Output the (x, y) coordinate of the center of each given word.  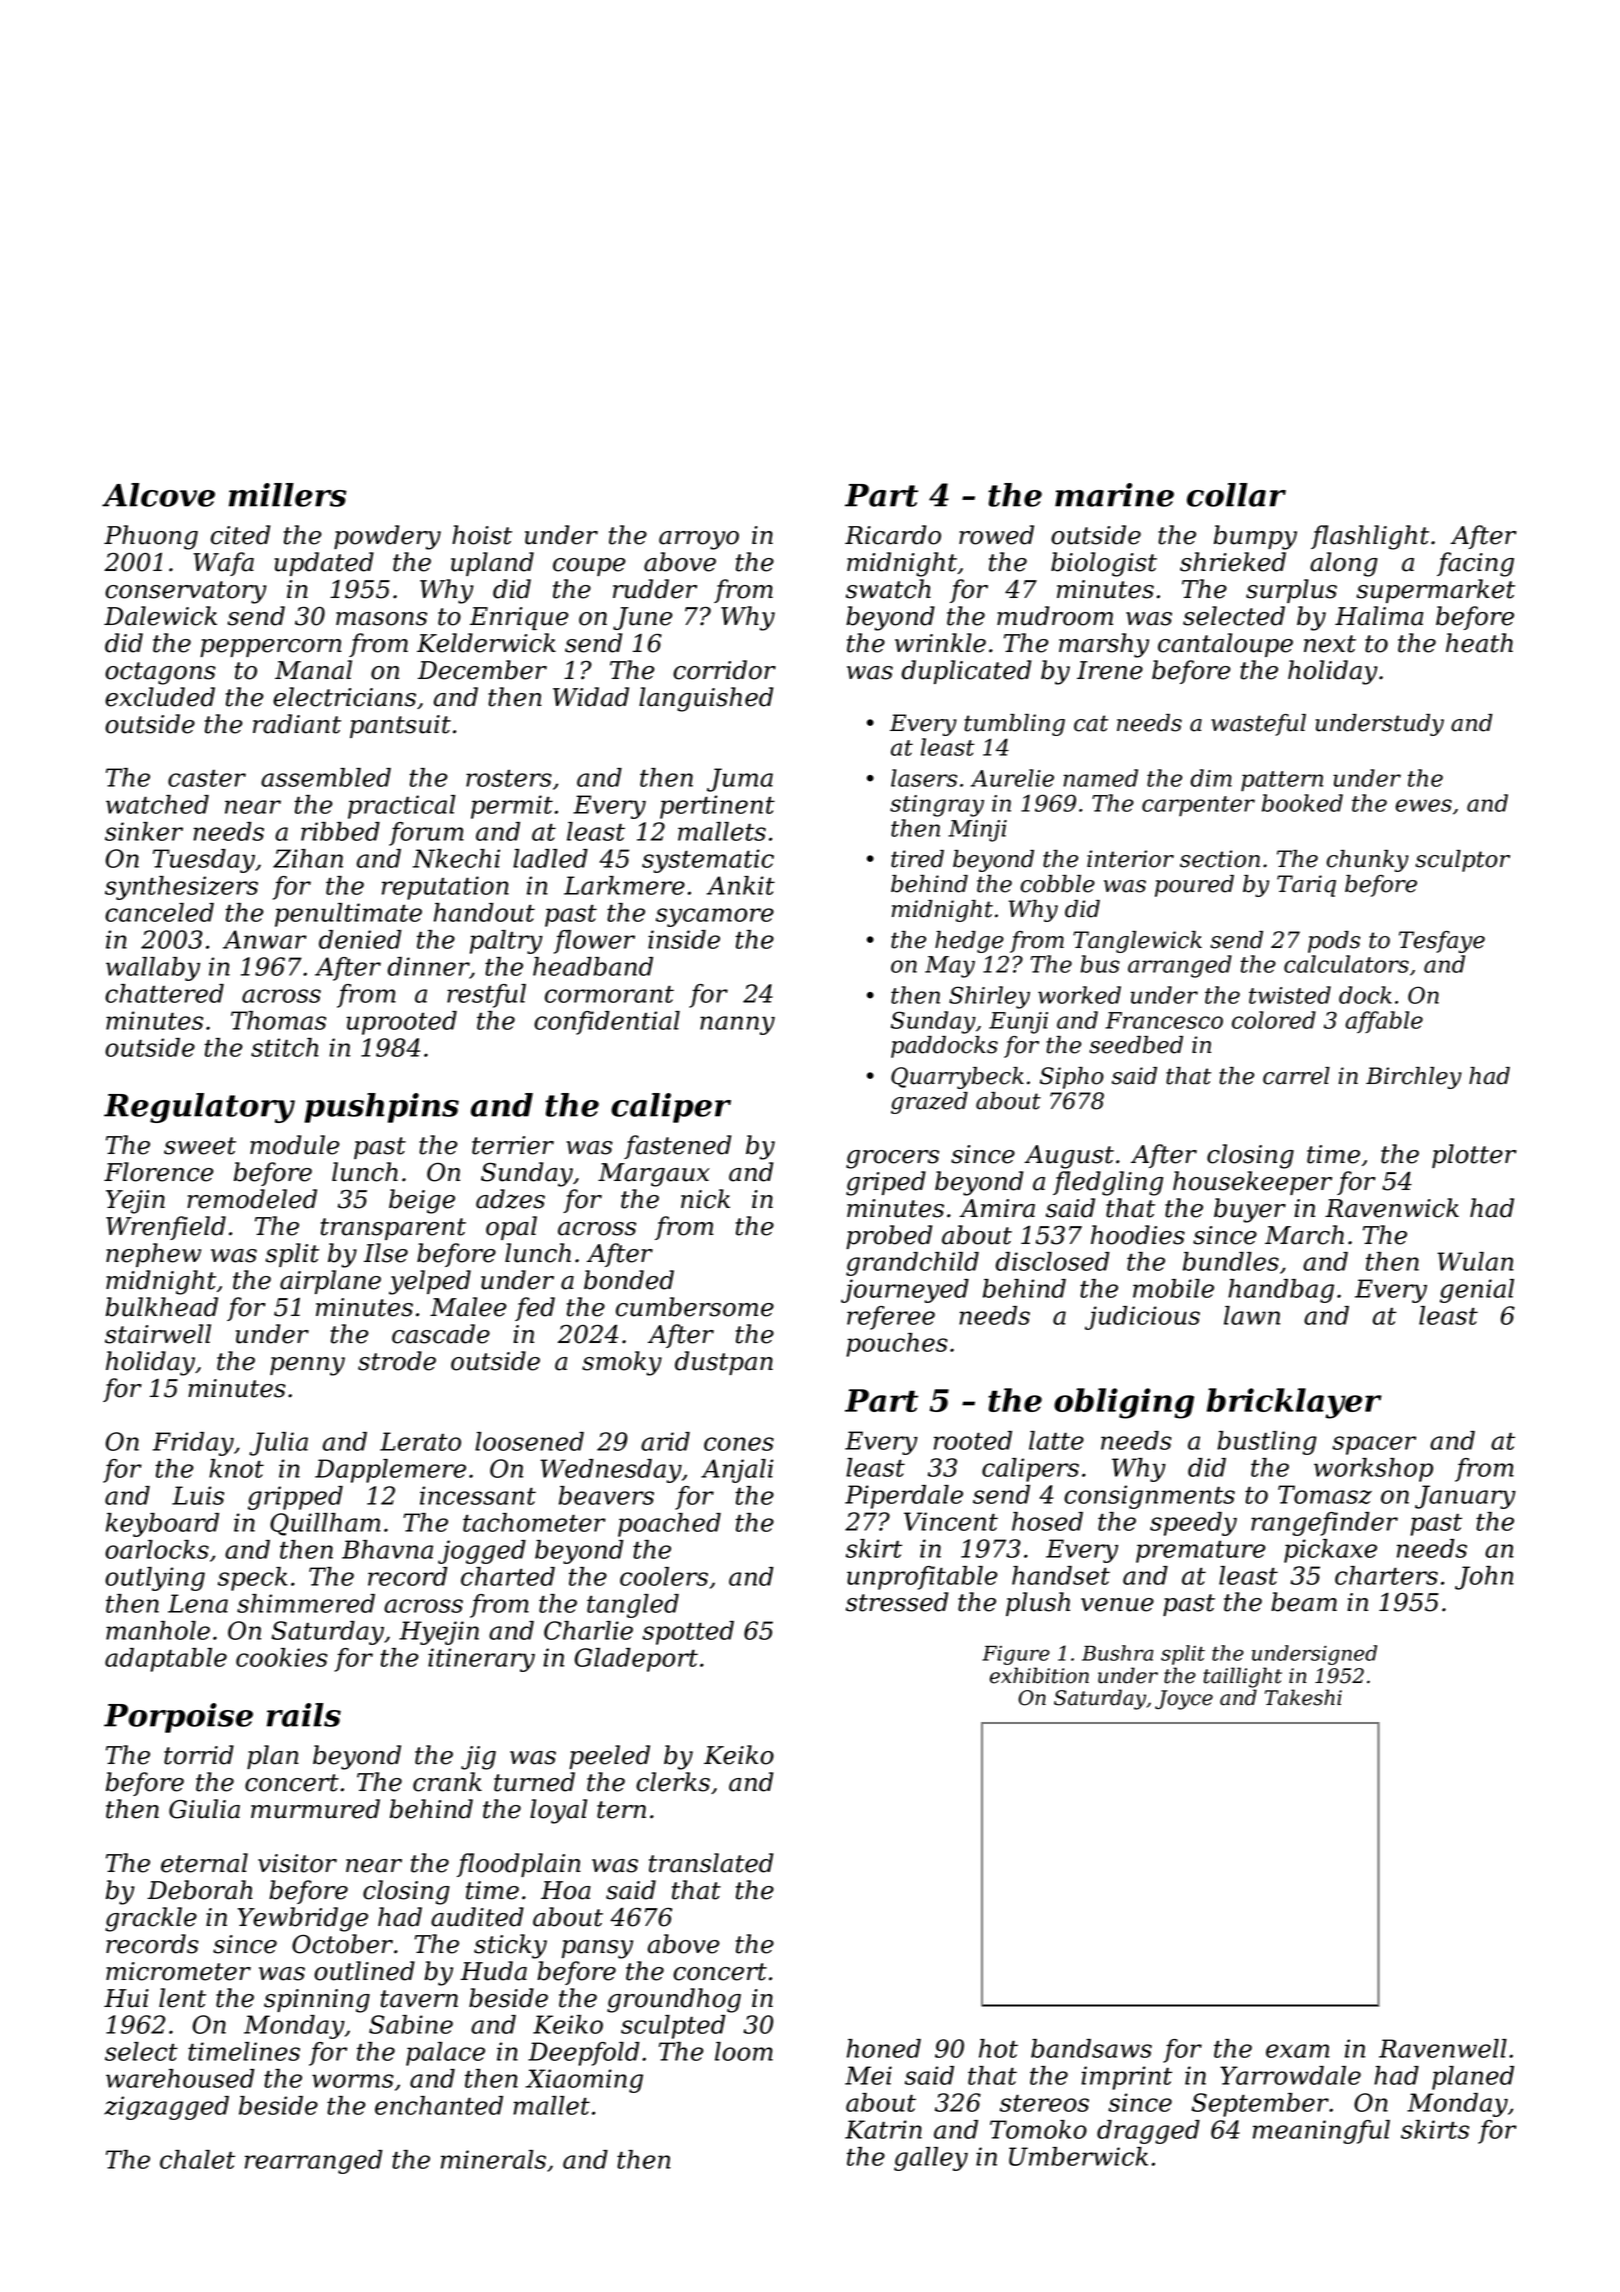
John (1484, 1578)
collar (1236, 495)
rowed (996, 535)
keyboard (162, 1525)
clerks (673, 1782)
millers (288, 495)
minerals (493, 2159)
